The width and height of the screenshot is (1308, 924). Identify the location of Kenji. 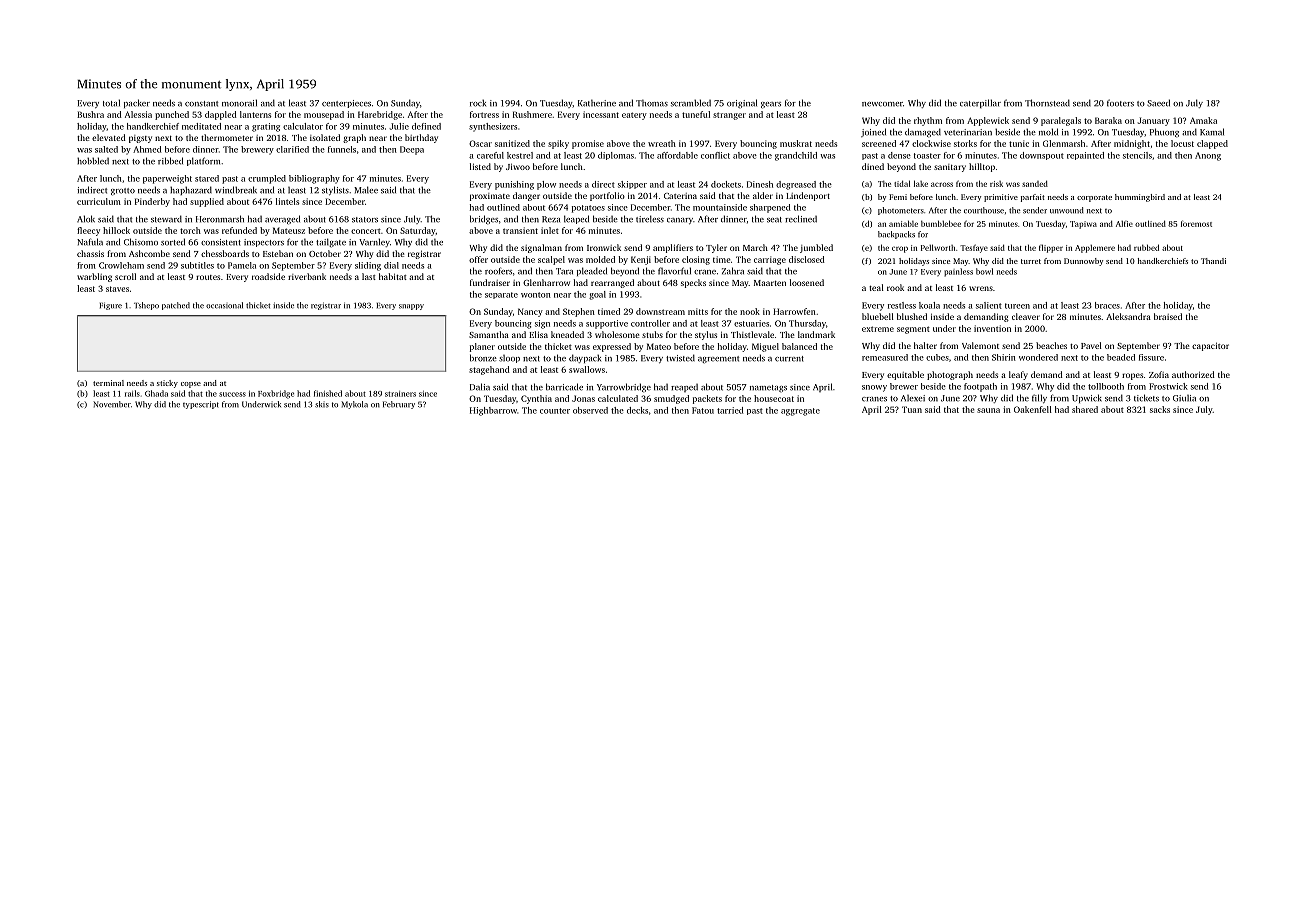
(641, 260).
